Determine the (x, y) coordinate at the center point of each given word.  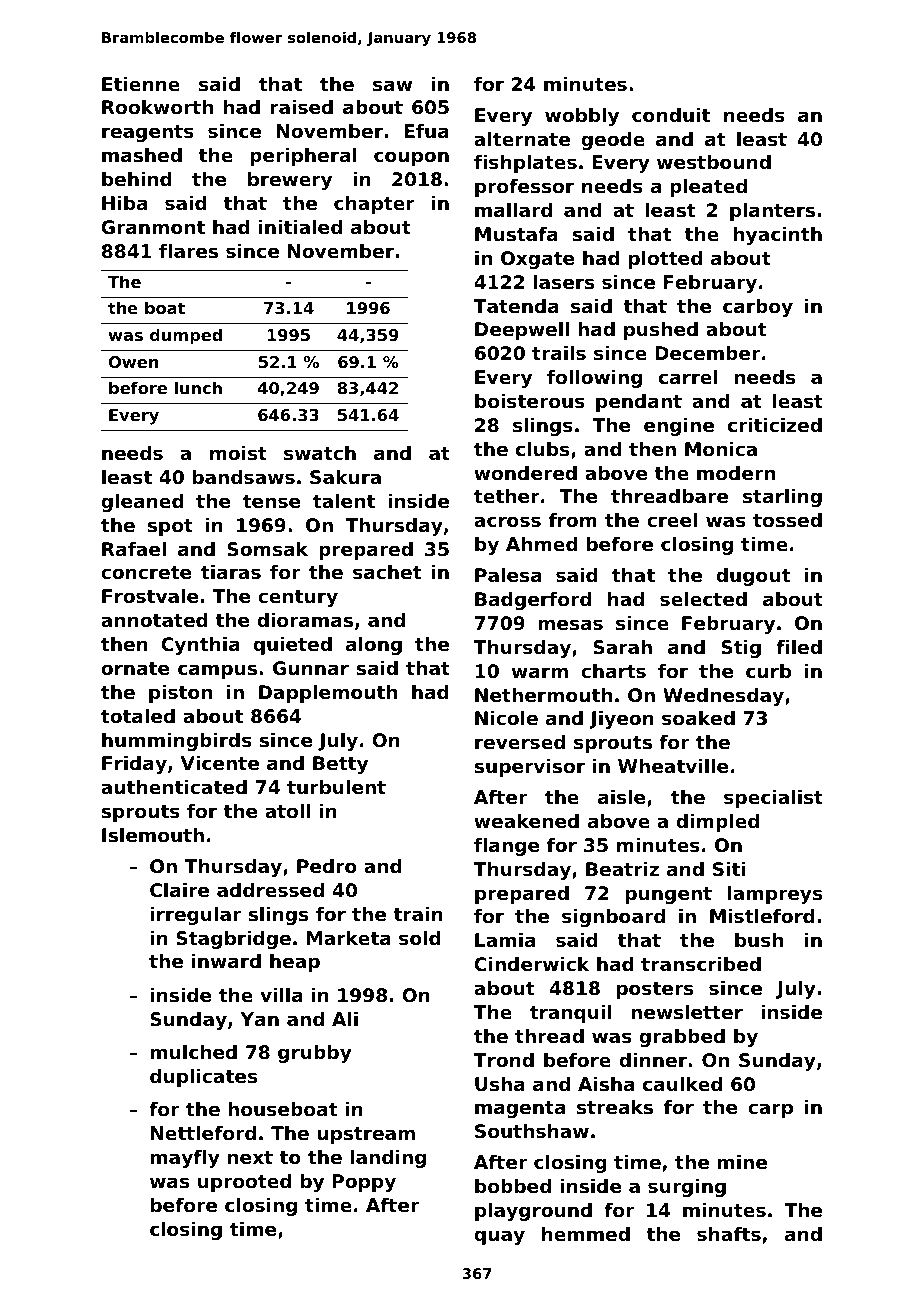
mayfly (185, 1159)
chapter (374, 205)
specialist (773, 799)
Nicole (506, 718)
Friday (134, 765)
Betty (340, 765)
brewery (290, 181)
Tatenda (516, 306)
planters (772, 212)
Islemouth (153, 835)
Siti (729, 869)
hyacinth (778, 236)
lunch (198, 387)
